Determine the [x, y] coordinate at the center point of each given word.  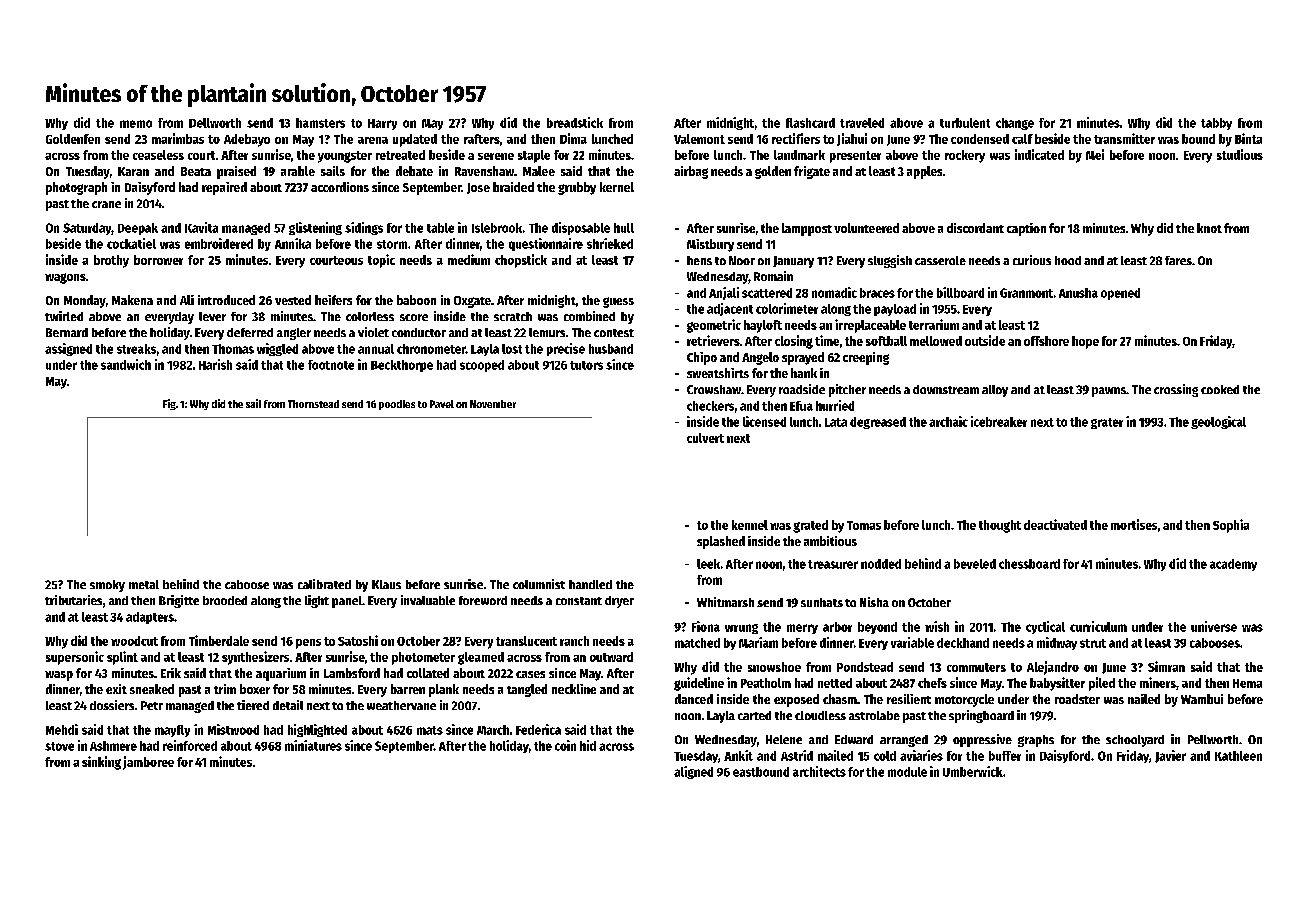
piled [1102, 684]
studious [1240, 154]
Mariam [758, 642]
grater [1107, 423]
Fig [169, 404]
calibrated [324, 584]
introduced [226, 300]
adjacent [730, 309]
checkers [710, 406]
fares [1178, 260]
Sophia [1231, 526]
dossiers [112, 705]
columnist [539, 584]
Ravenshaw [484, 171]
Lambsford [352, 673]
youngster [345, 157]
